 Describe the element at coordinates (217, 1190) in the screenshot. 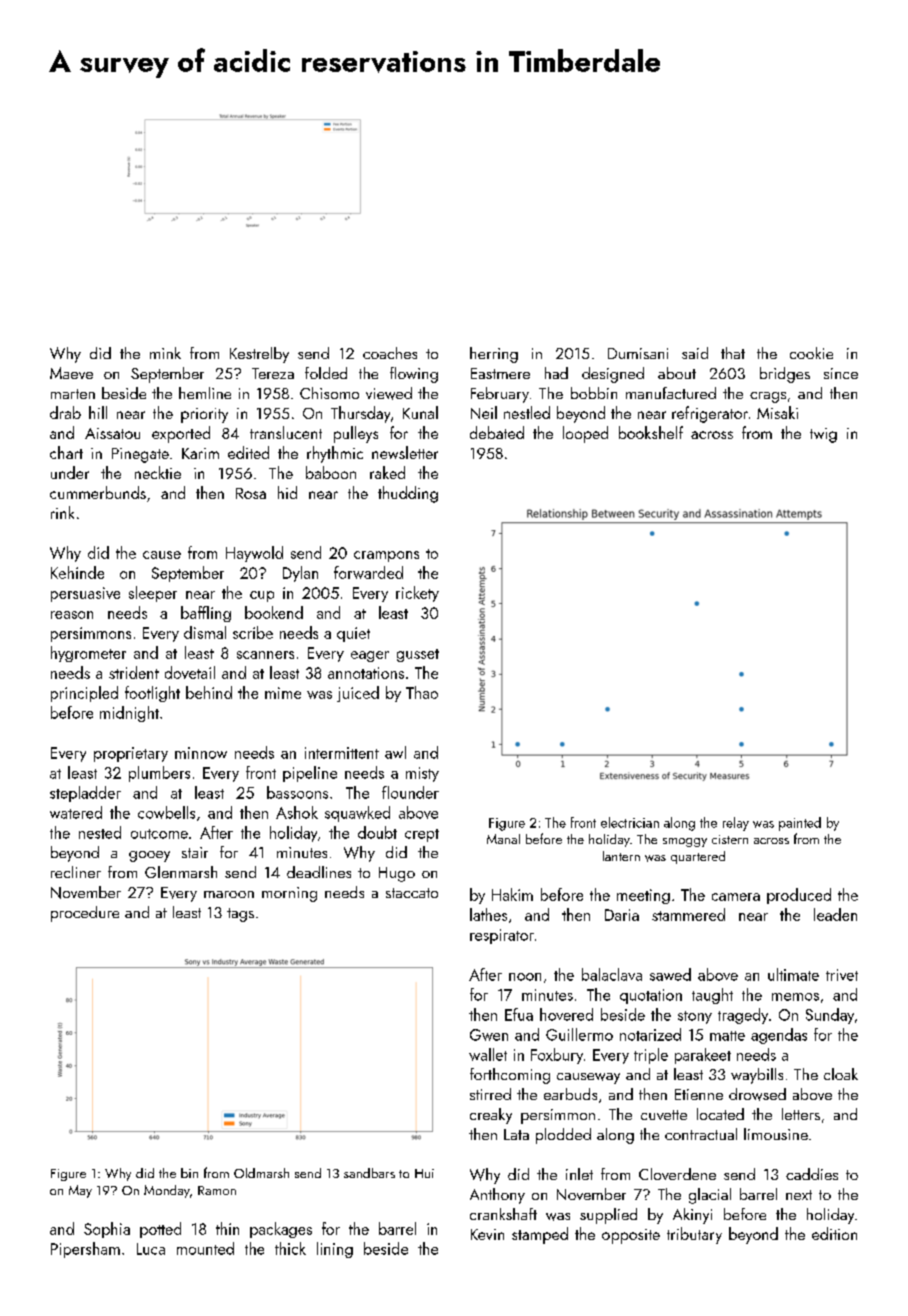

I see `Ramon` at that location.
